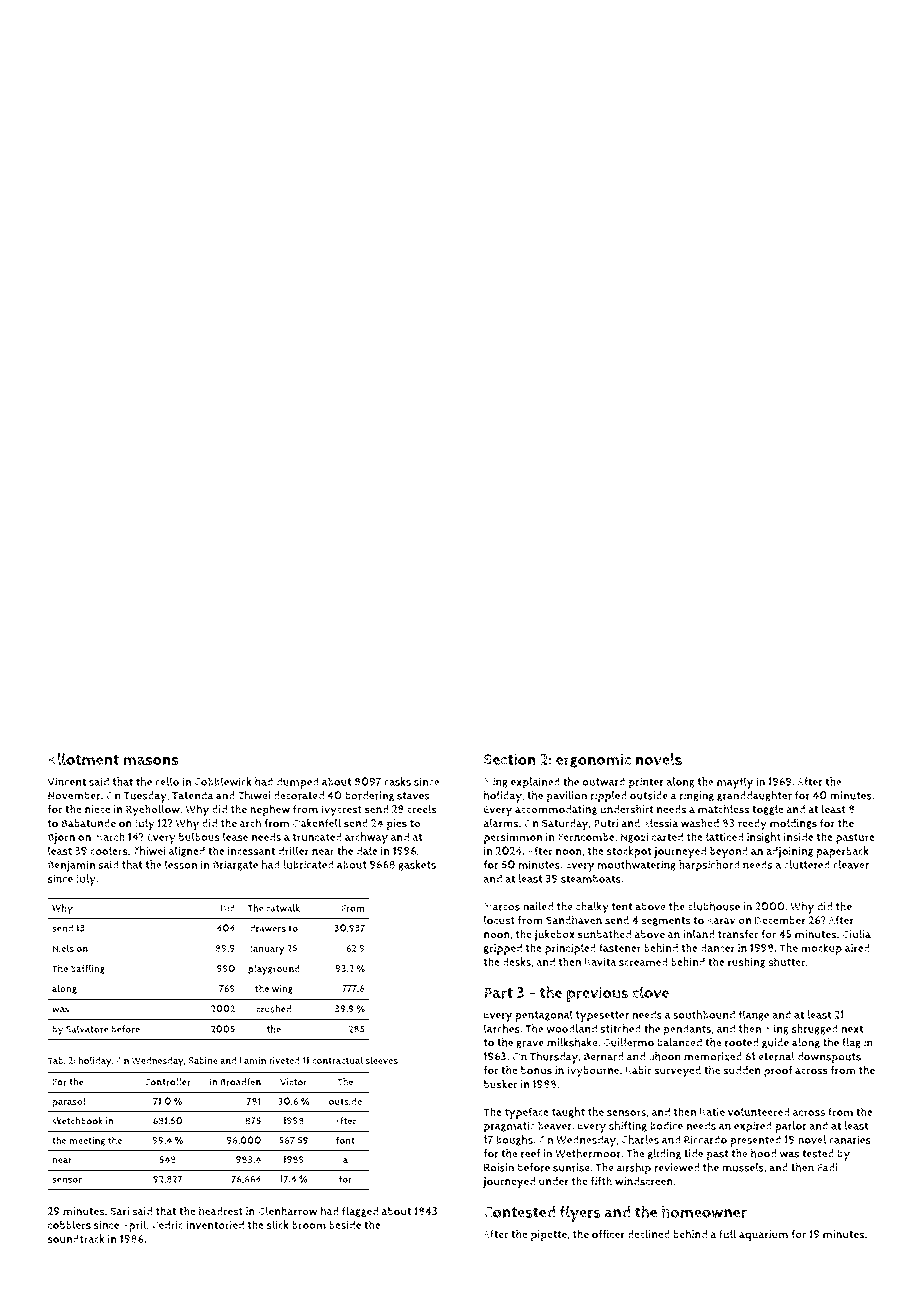 Image resolution: width=924 pixels, height=1308 pixels. Describe the element at coordinates (55, 1060) in the image. I see `Tab` at that location.
